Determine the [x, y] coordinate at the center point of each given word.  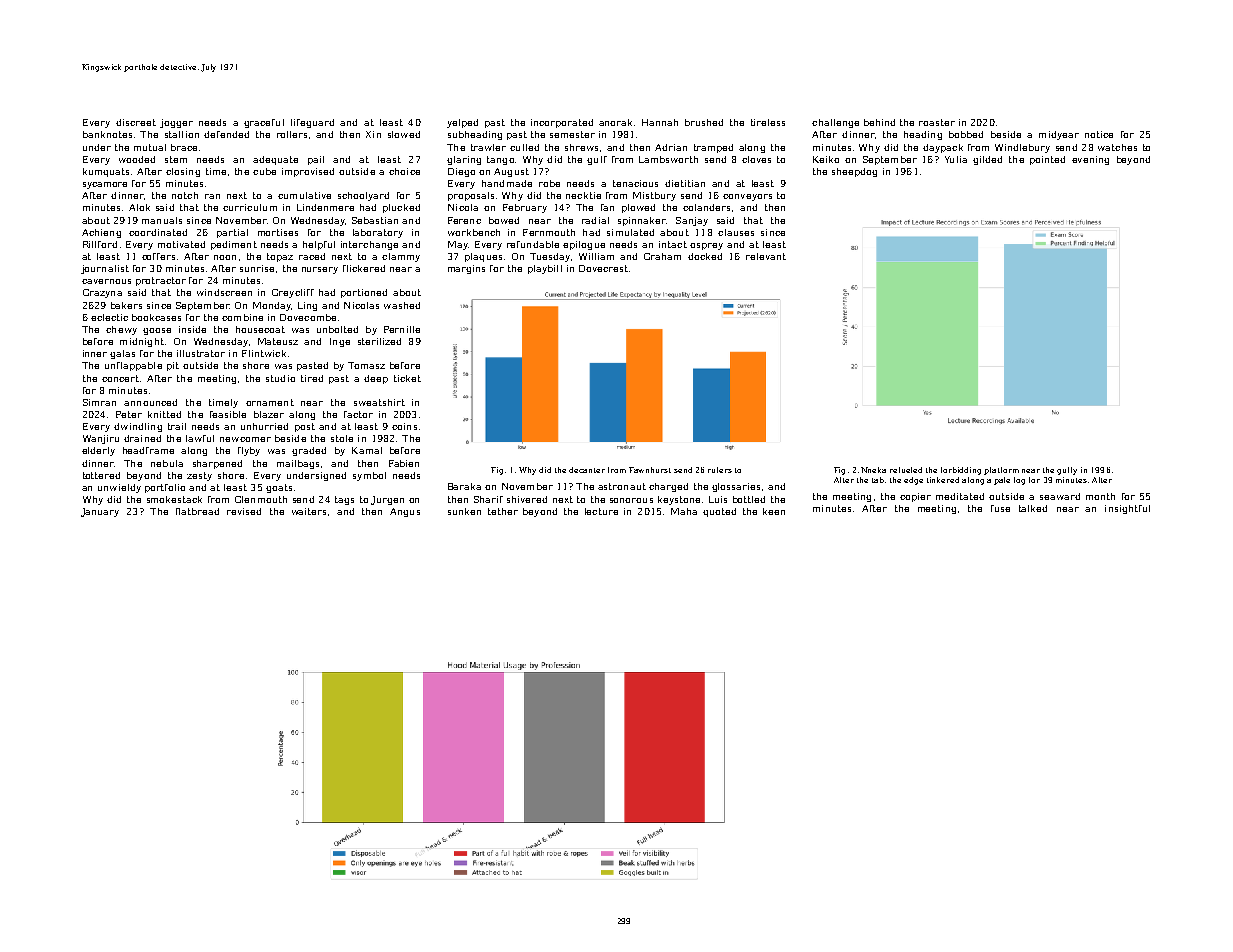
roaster [937, 122]
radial [595, 220]
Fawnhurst [650, 470]
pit [173, 366]
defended [226, 134]
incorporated [562, 123]
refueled [906, 470]
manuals [162, 220]
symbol [369, 476]
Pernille [402, 329]
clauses [736, 232]
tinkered [943, 480]
